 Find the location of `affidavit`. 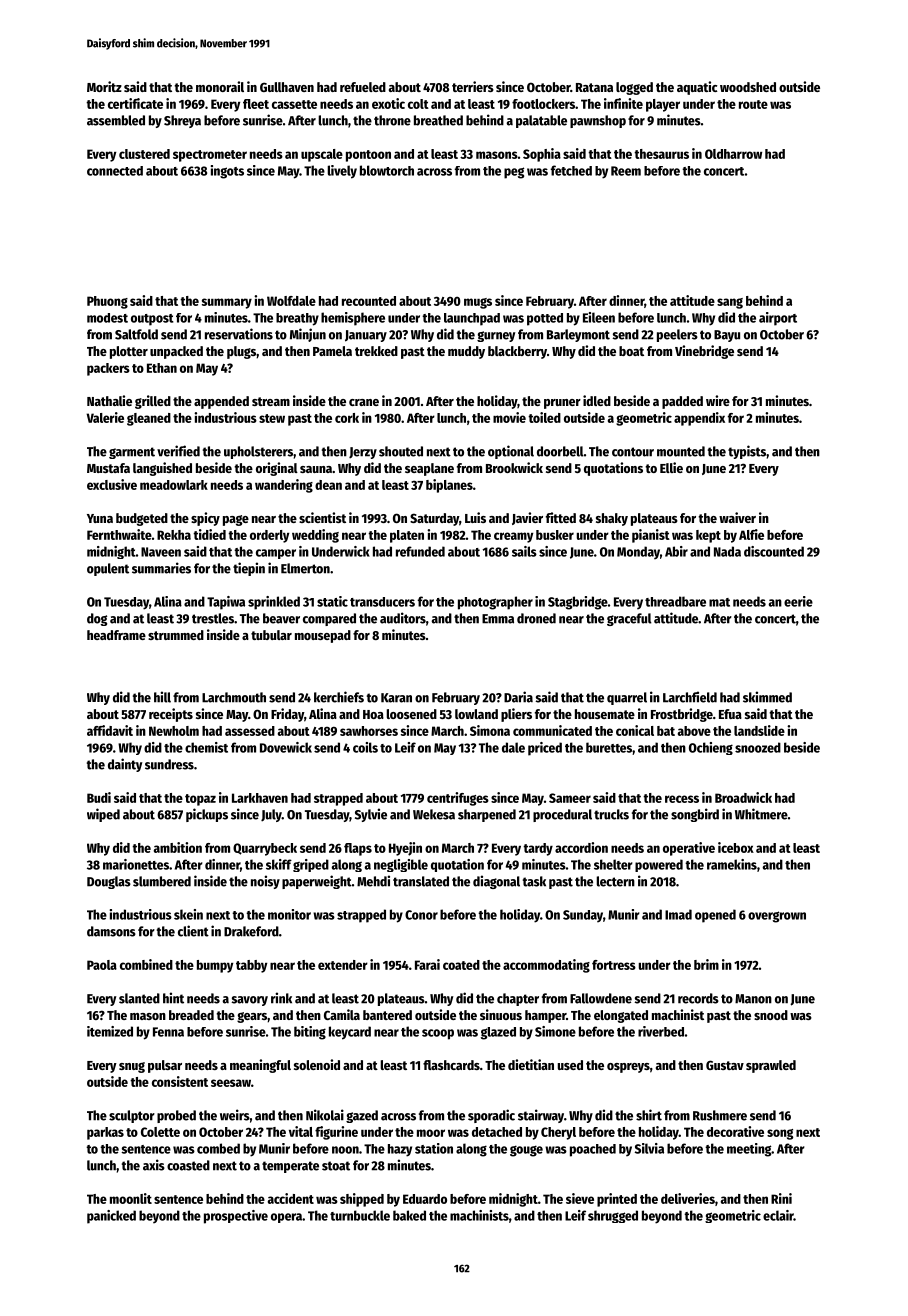

affidavit is located at coordinates (110, 730).
